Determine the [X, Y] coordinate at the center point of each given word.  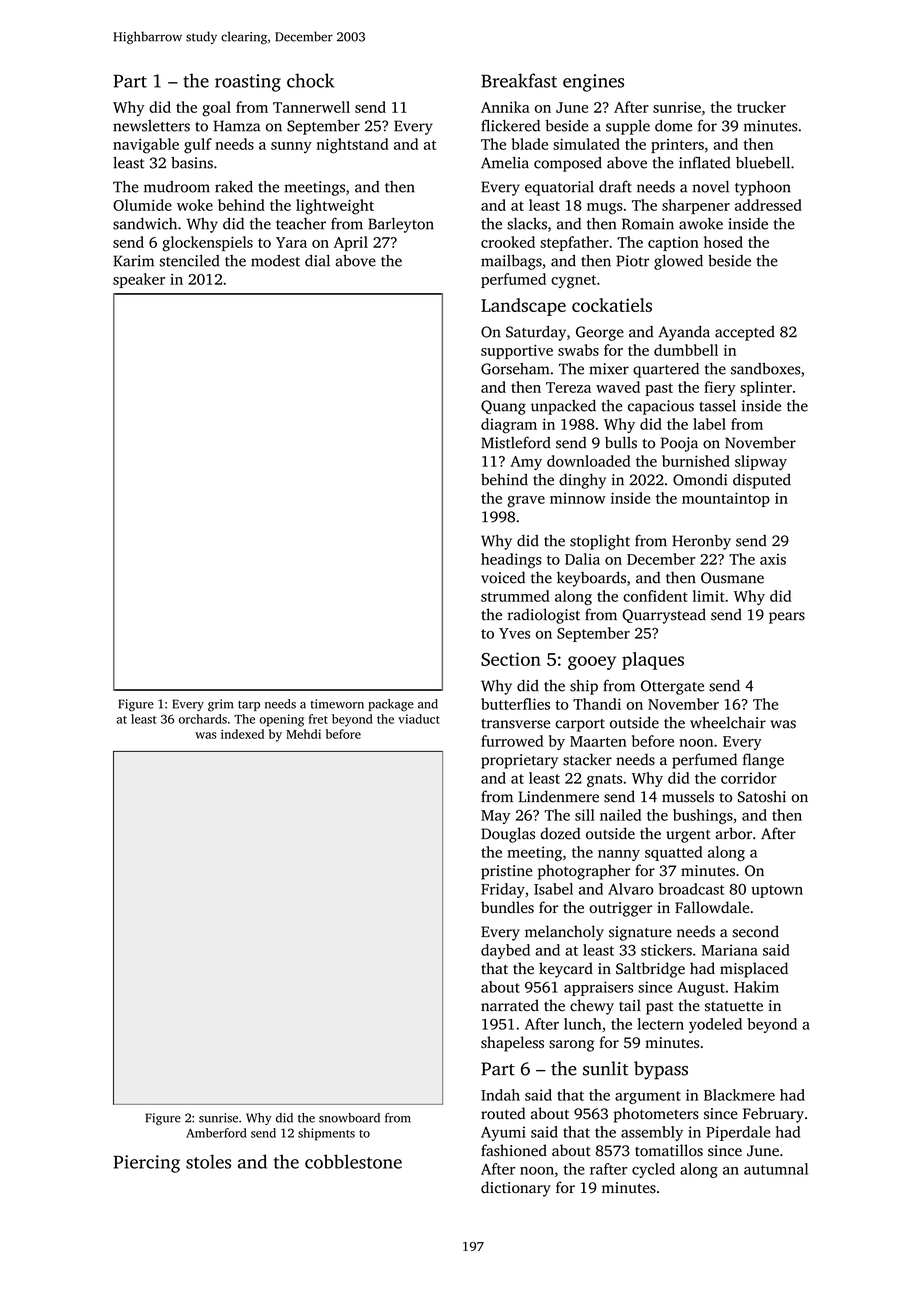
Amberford [216, 1133]
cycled [653, 1170]
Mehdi [303, 734]
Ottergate [672, 687]
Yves [514, 633]
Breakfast [519, 80]
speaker [139, 280]
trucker [761, 107]
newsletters [151, 126]
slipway [761, 462]
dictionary [516, 1189]
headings [511, 561]
